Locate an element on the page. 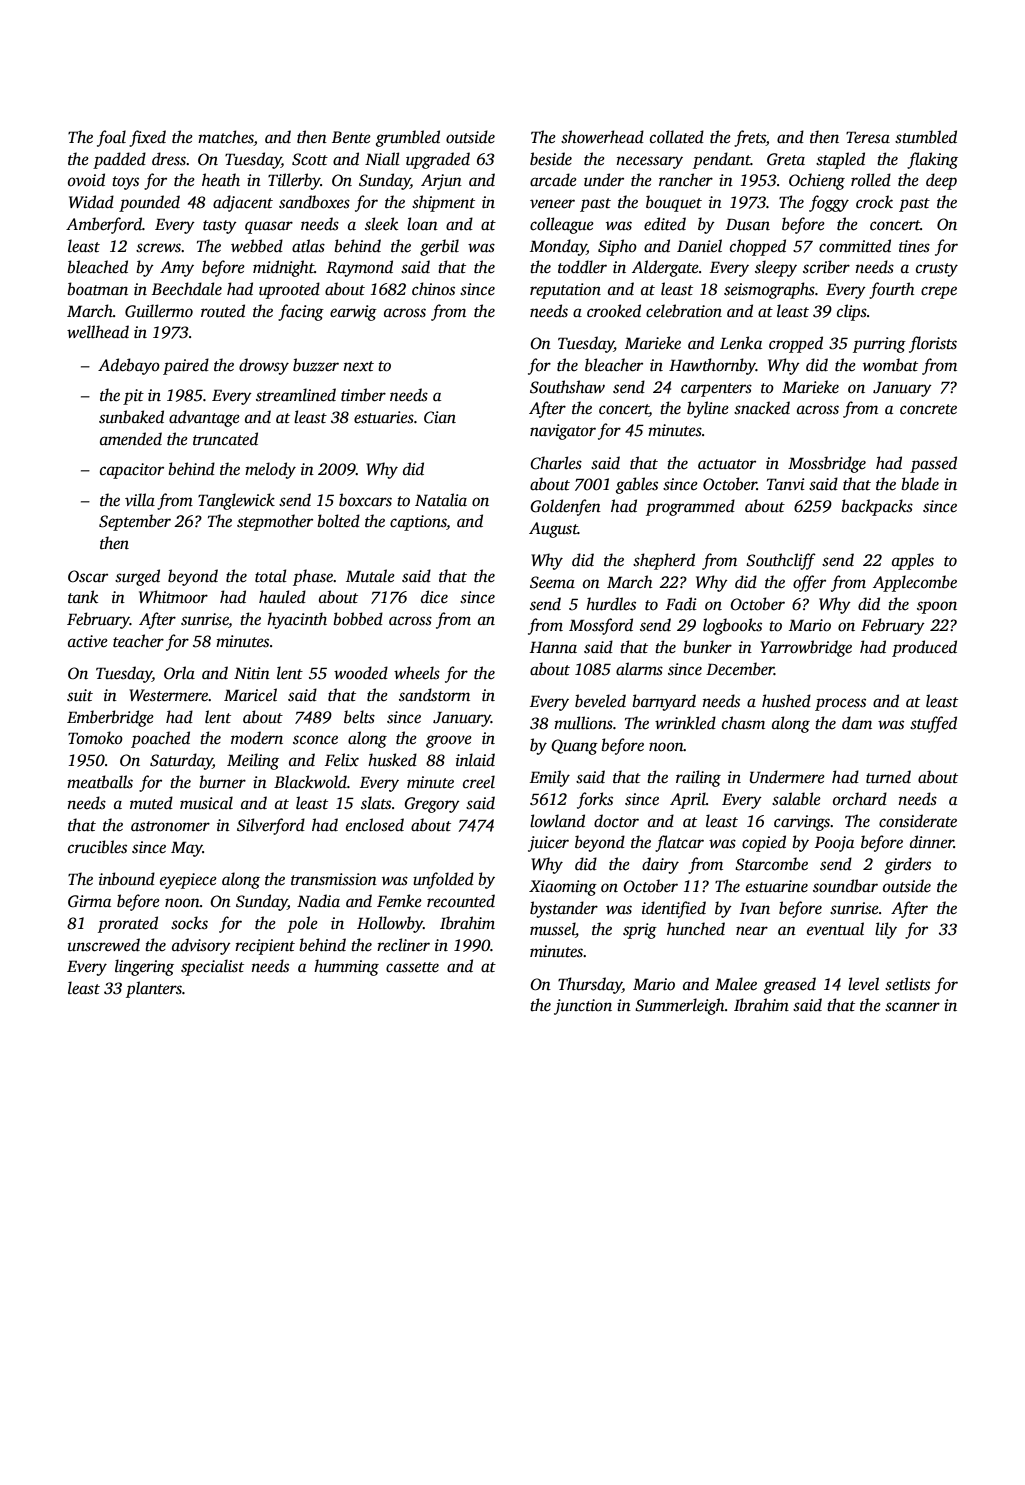 Image resolution: width=1025 pixels, height=1485 pixels. Nadia is located at coordinates (318, 901).
